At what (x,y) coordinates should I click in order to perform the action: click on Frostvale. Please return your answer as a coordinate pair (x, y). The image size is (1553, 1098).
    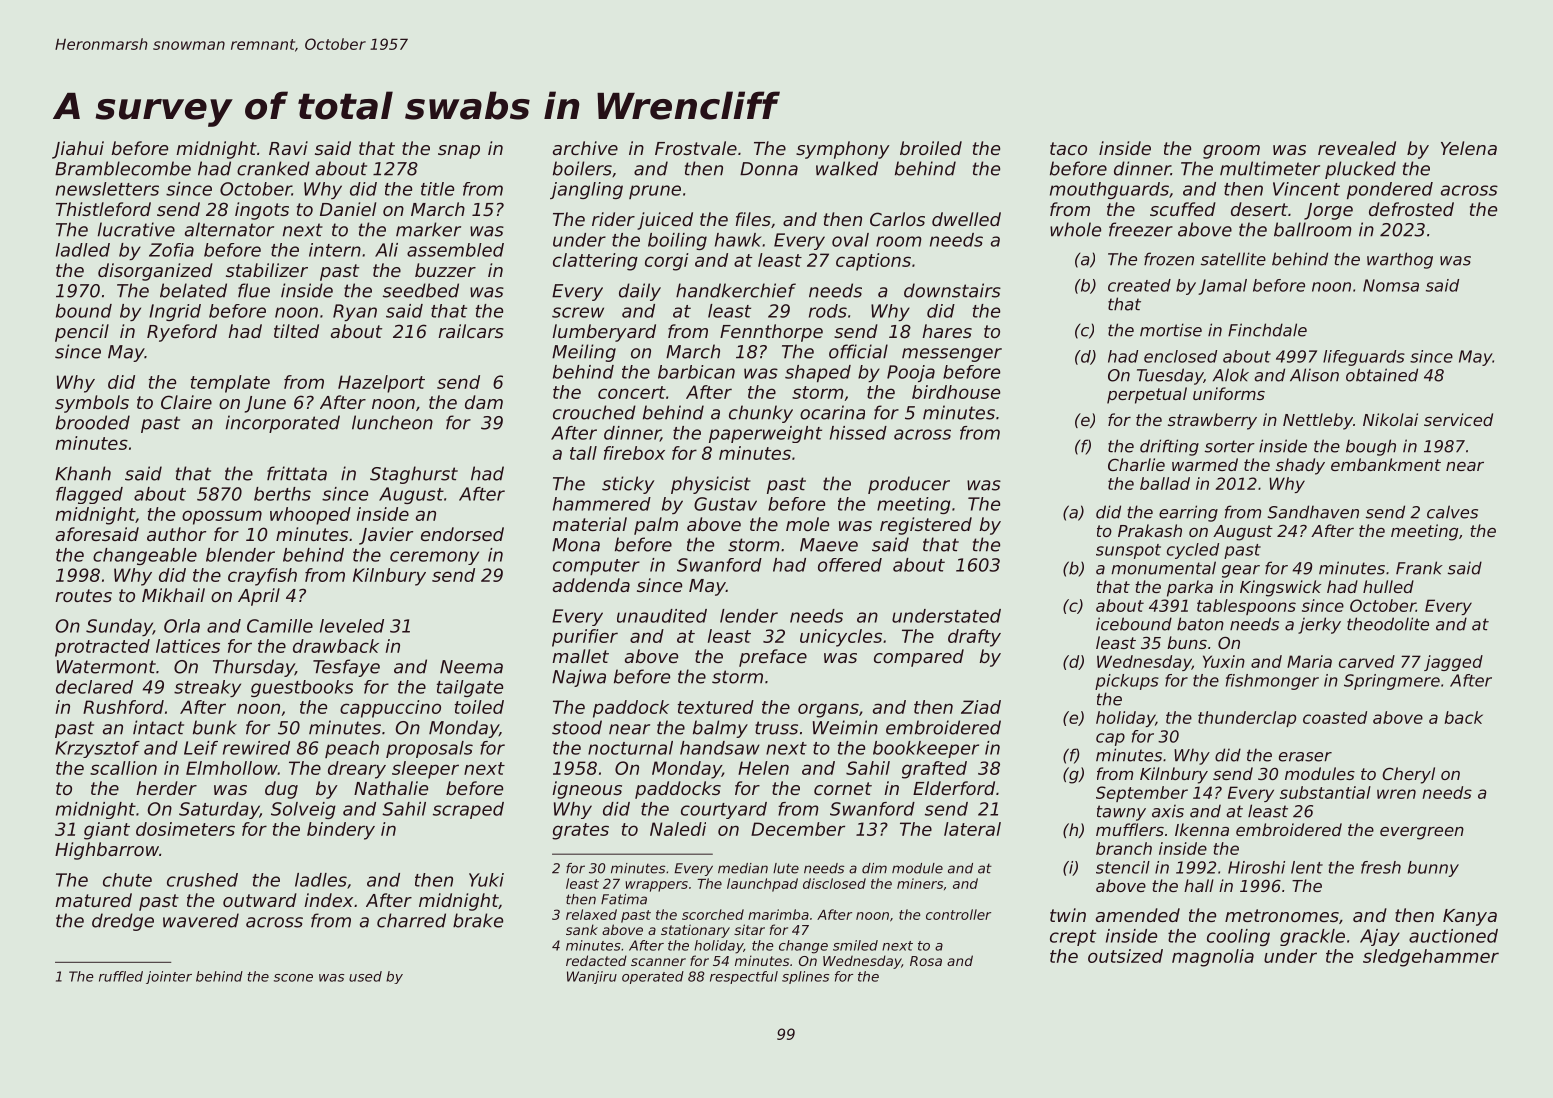
    Looking at the image, I should click on (696, 148).
